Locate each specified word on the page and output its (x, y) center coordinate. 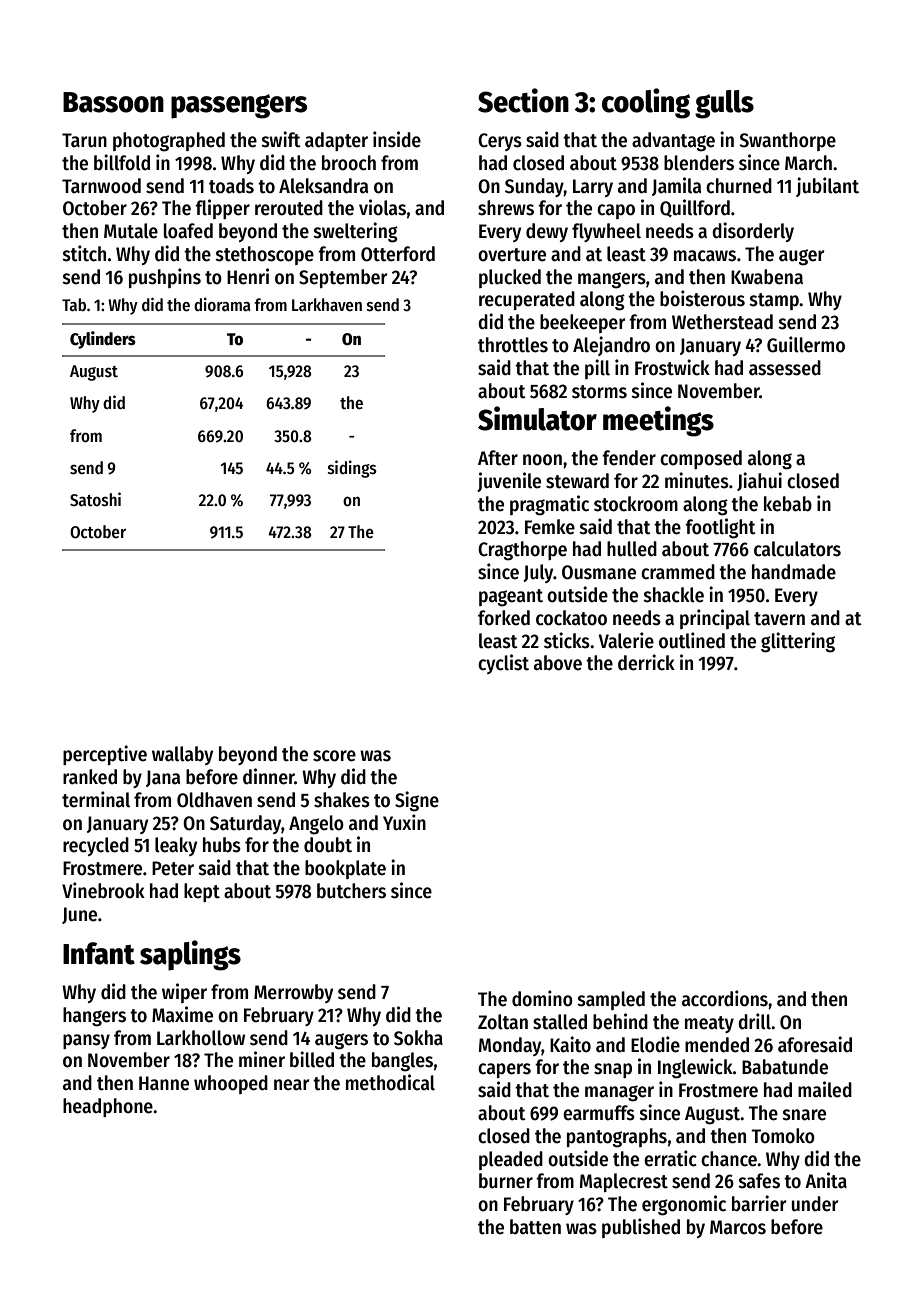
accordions (725, 998)
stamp (774, 301)
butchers (351, 891)
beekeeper (582, 323)
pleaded (511, 1160)
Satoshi (95, 499)
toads (231, 186)
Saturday (245, 824)
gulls (724, 104)
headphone (108, 1107)
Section (523, 100)
